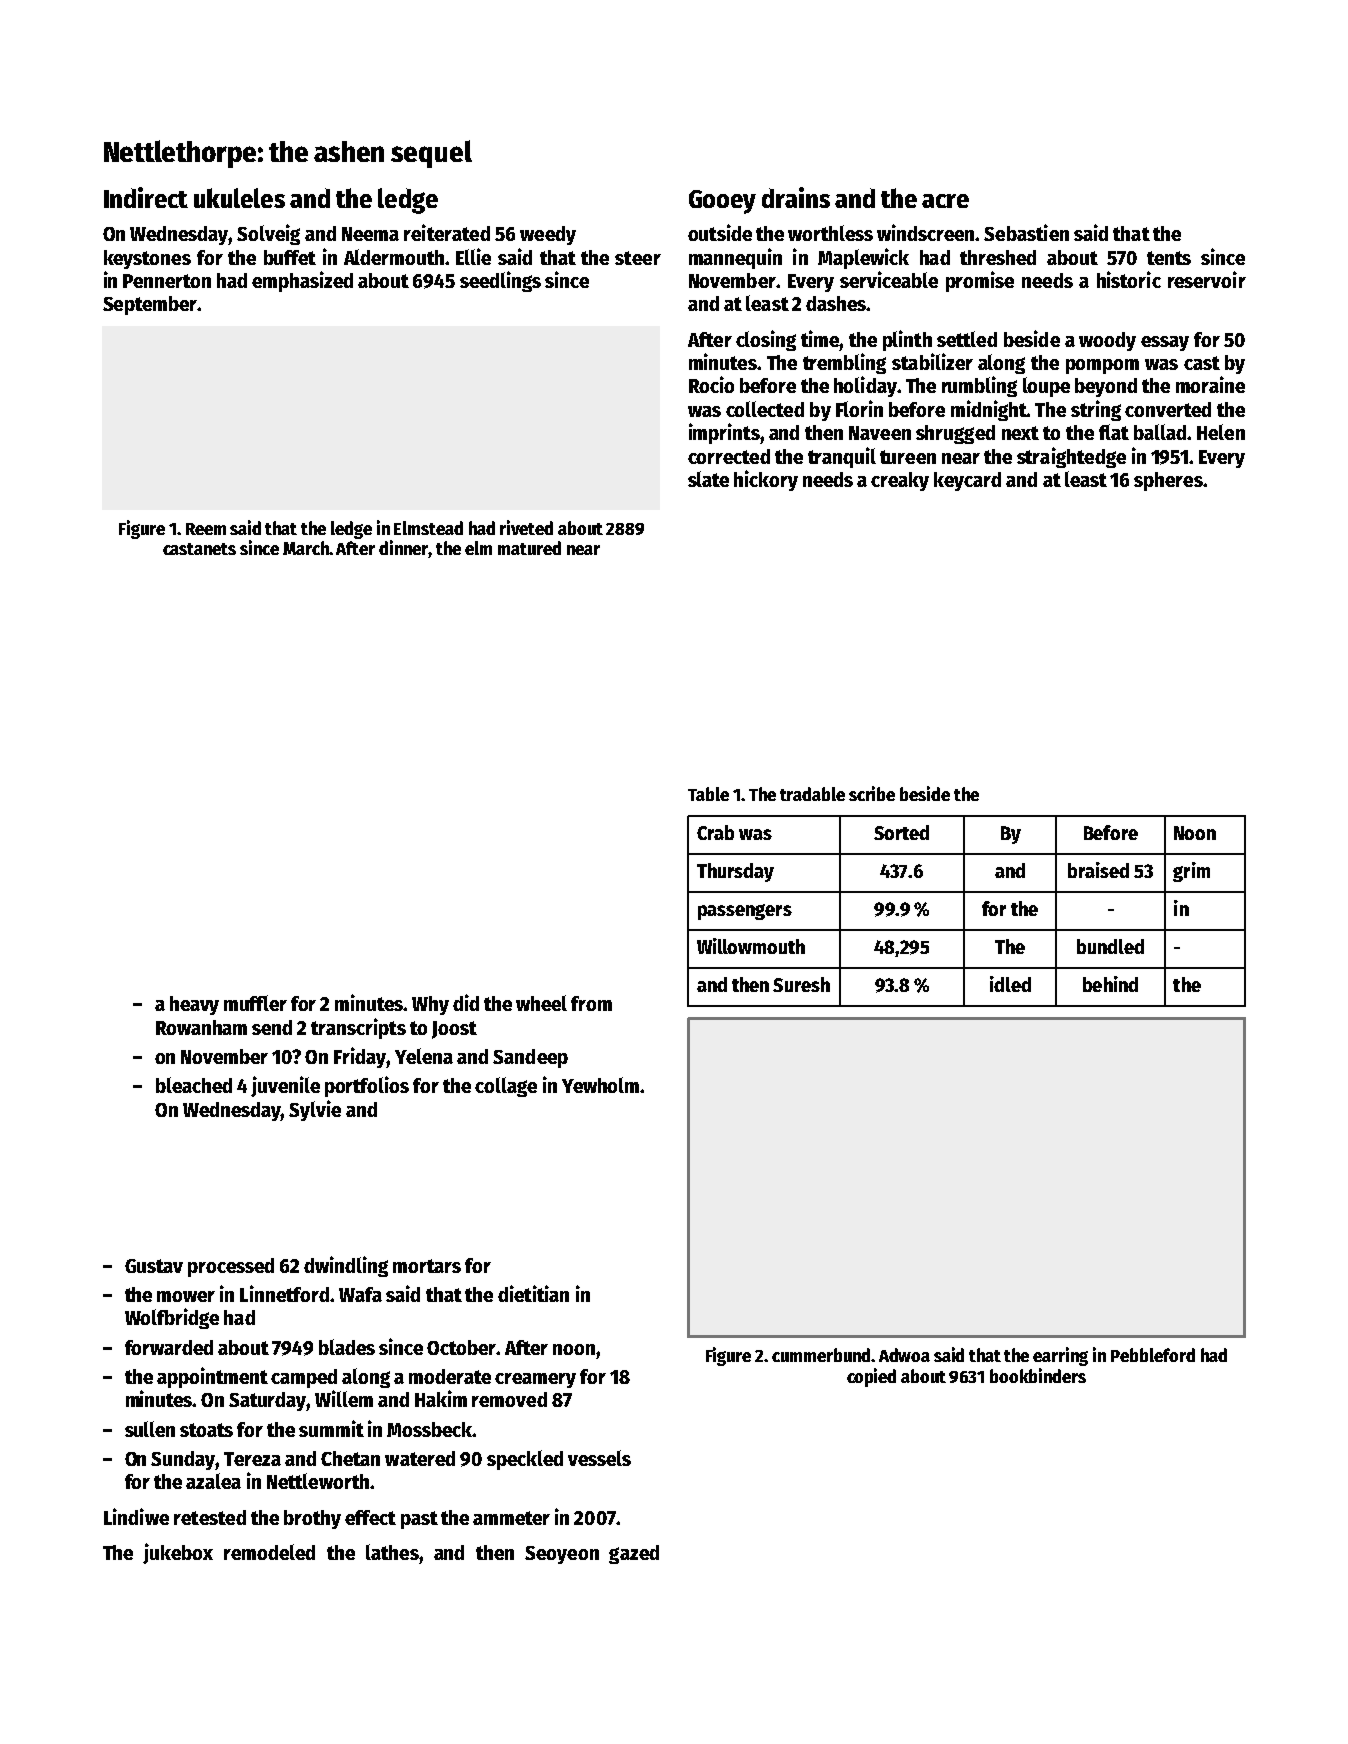 The width and height of the page is (1348, 1744). What do you see at coordinates (466, 1002) in the page?
I see `did` at bounding box center [466, 1002].
